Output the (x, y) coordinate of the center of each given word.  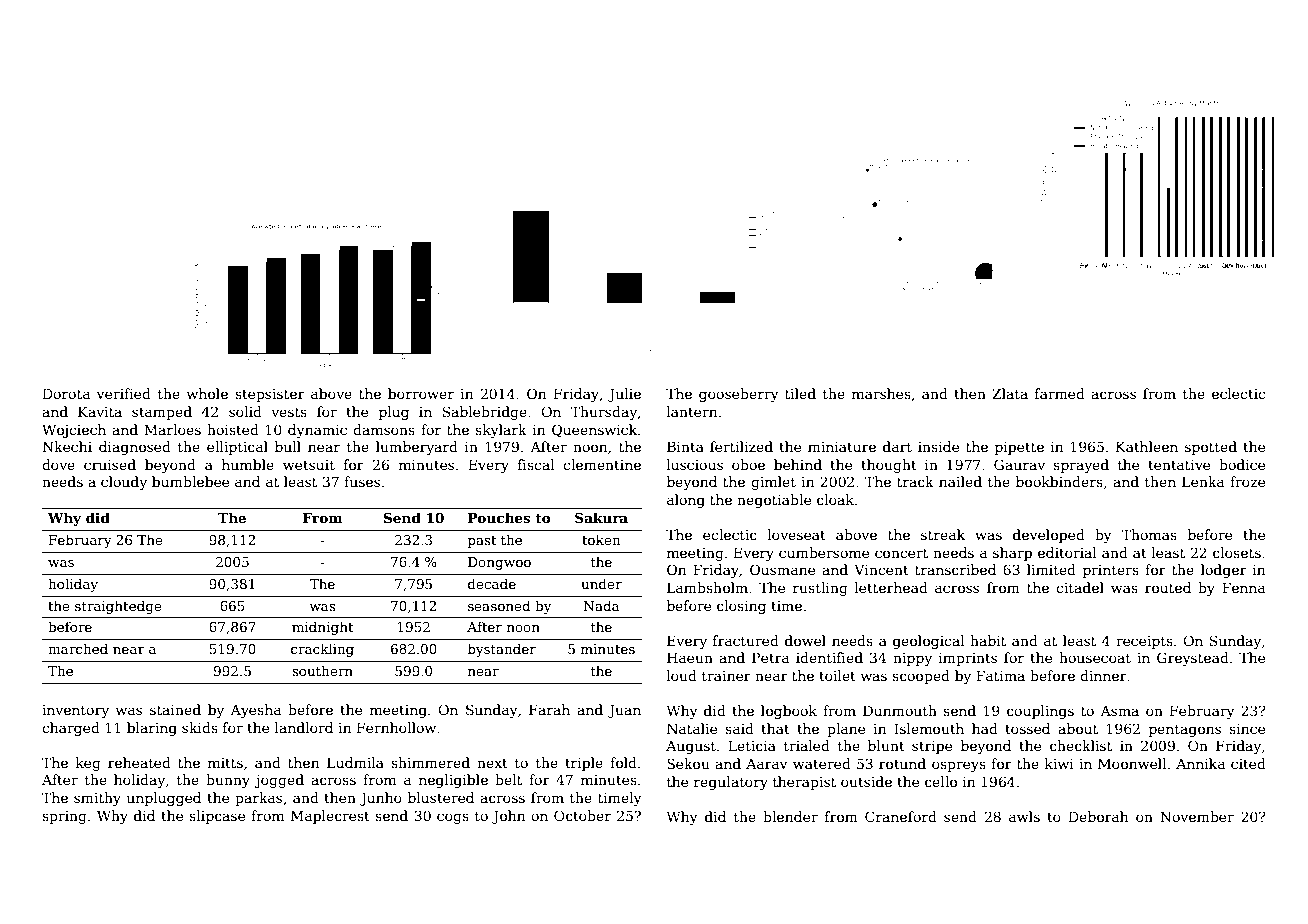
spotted (1211, 448)
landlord (304, 727)
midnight (322, 628)
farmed (1060, 393)
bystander (502, 650)
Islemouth (929, 728)
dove (58, 464)
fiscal (536, 464)
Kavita (100, 411)
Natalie (692, 728)
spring (64, 817)
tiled (800, 393)
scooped (921, 677)
